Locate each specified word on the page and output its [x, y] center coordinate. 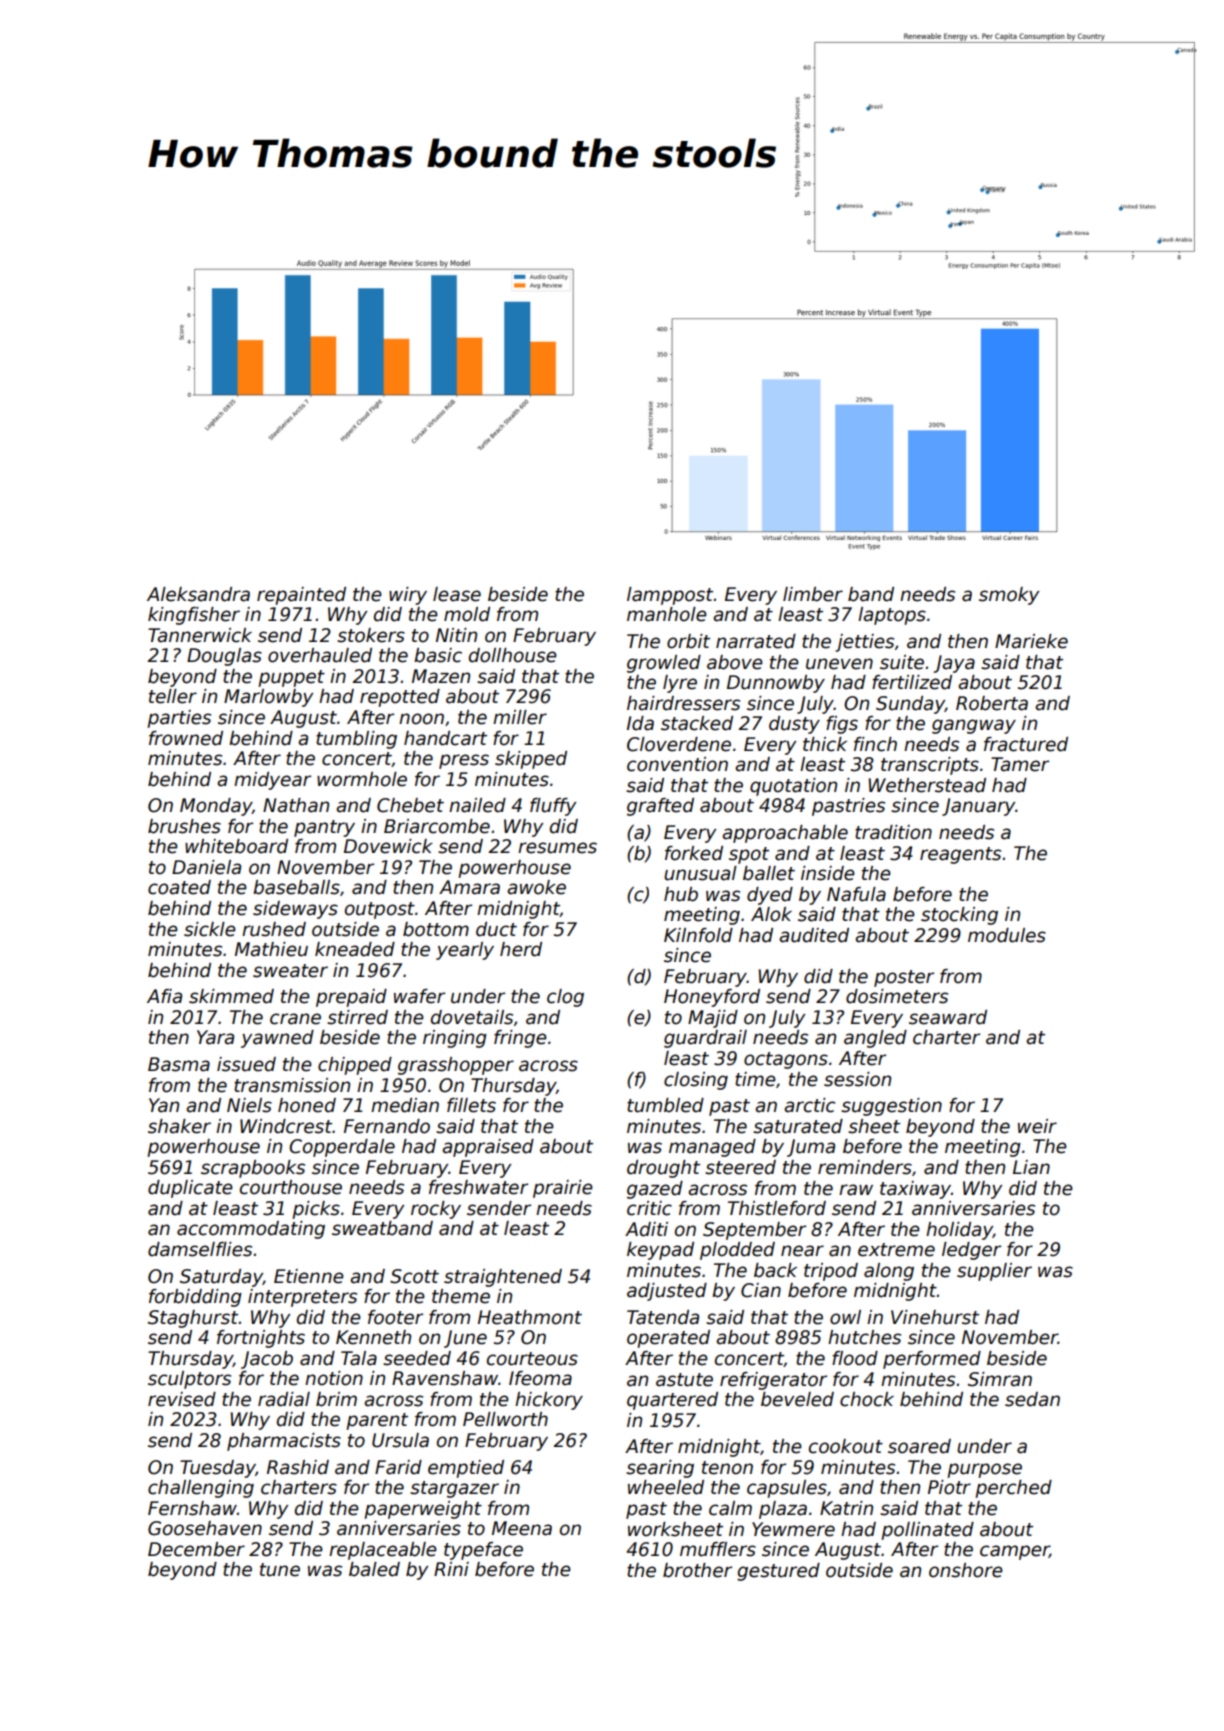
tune [280, 1570]
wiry [408, 596]
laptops [892, 616]
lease [457, 594]
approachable [785, 834]
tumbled [665, 1105]
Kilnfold [698, 935]
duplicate [190, 1189]
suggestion [891, 1107]
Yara [215, 1037]
